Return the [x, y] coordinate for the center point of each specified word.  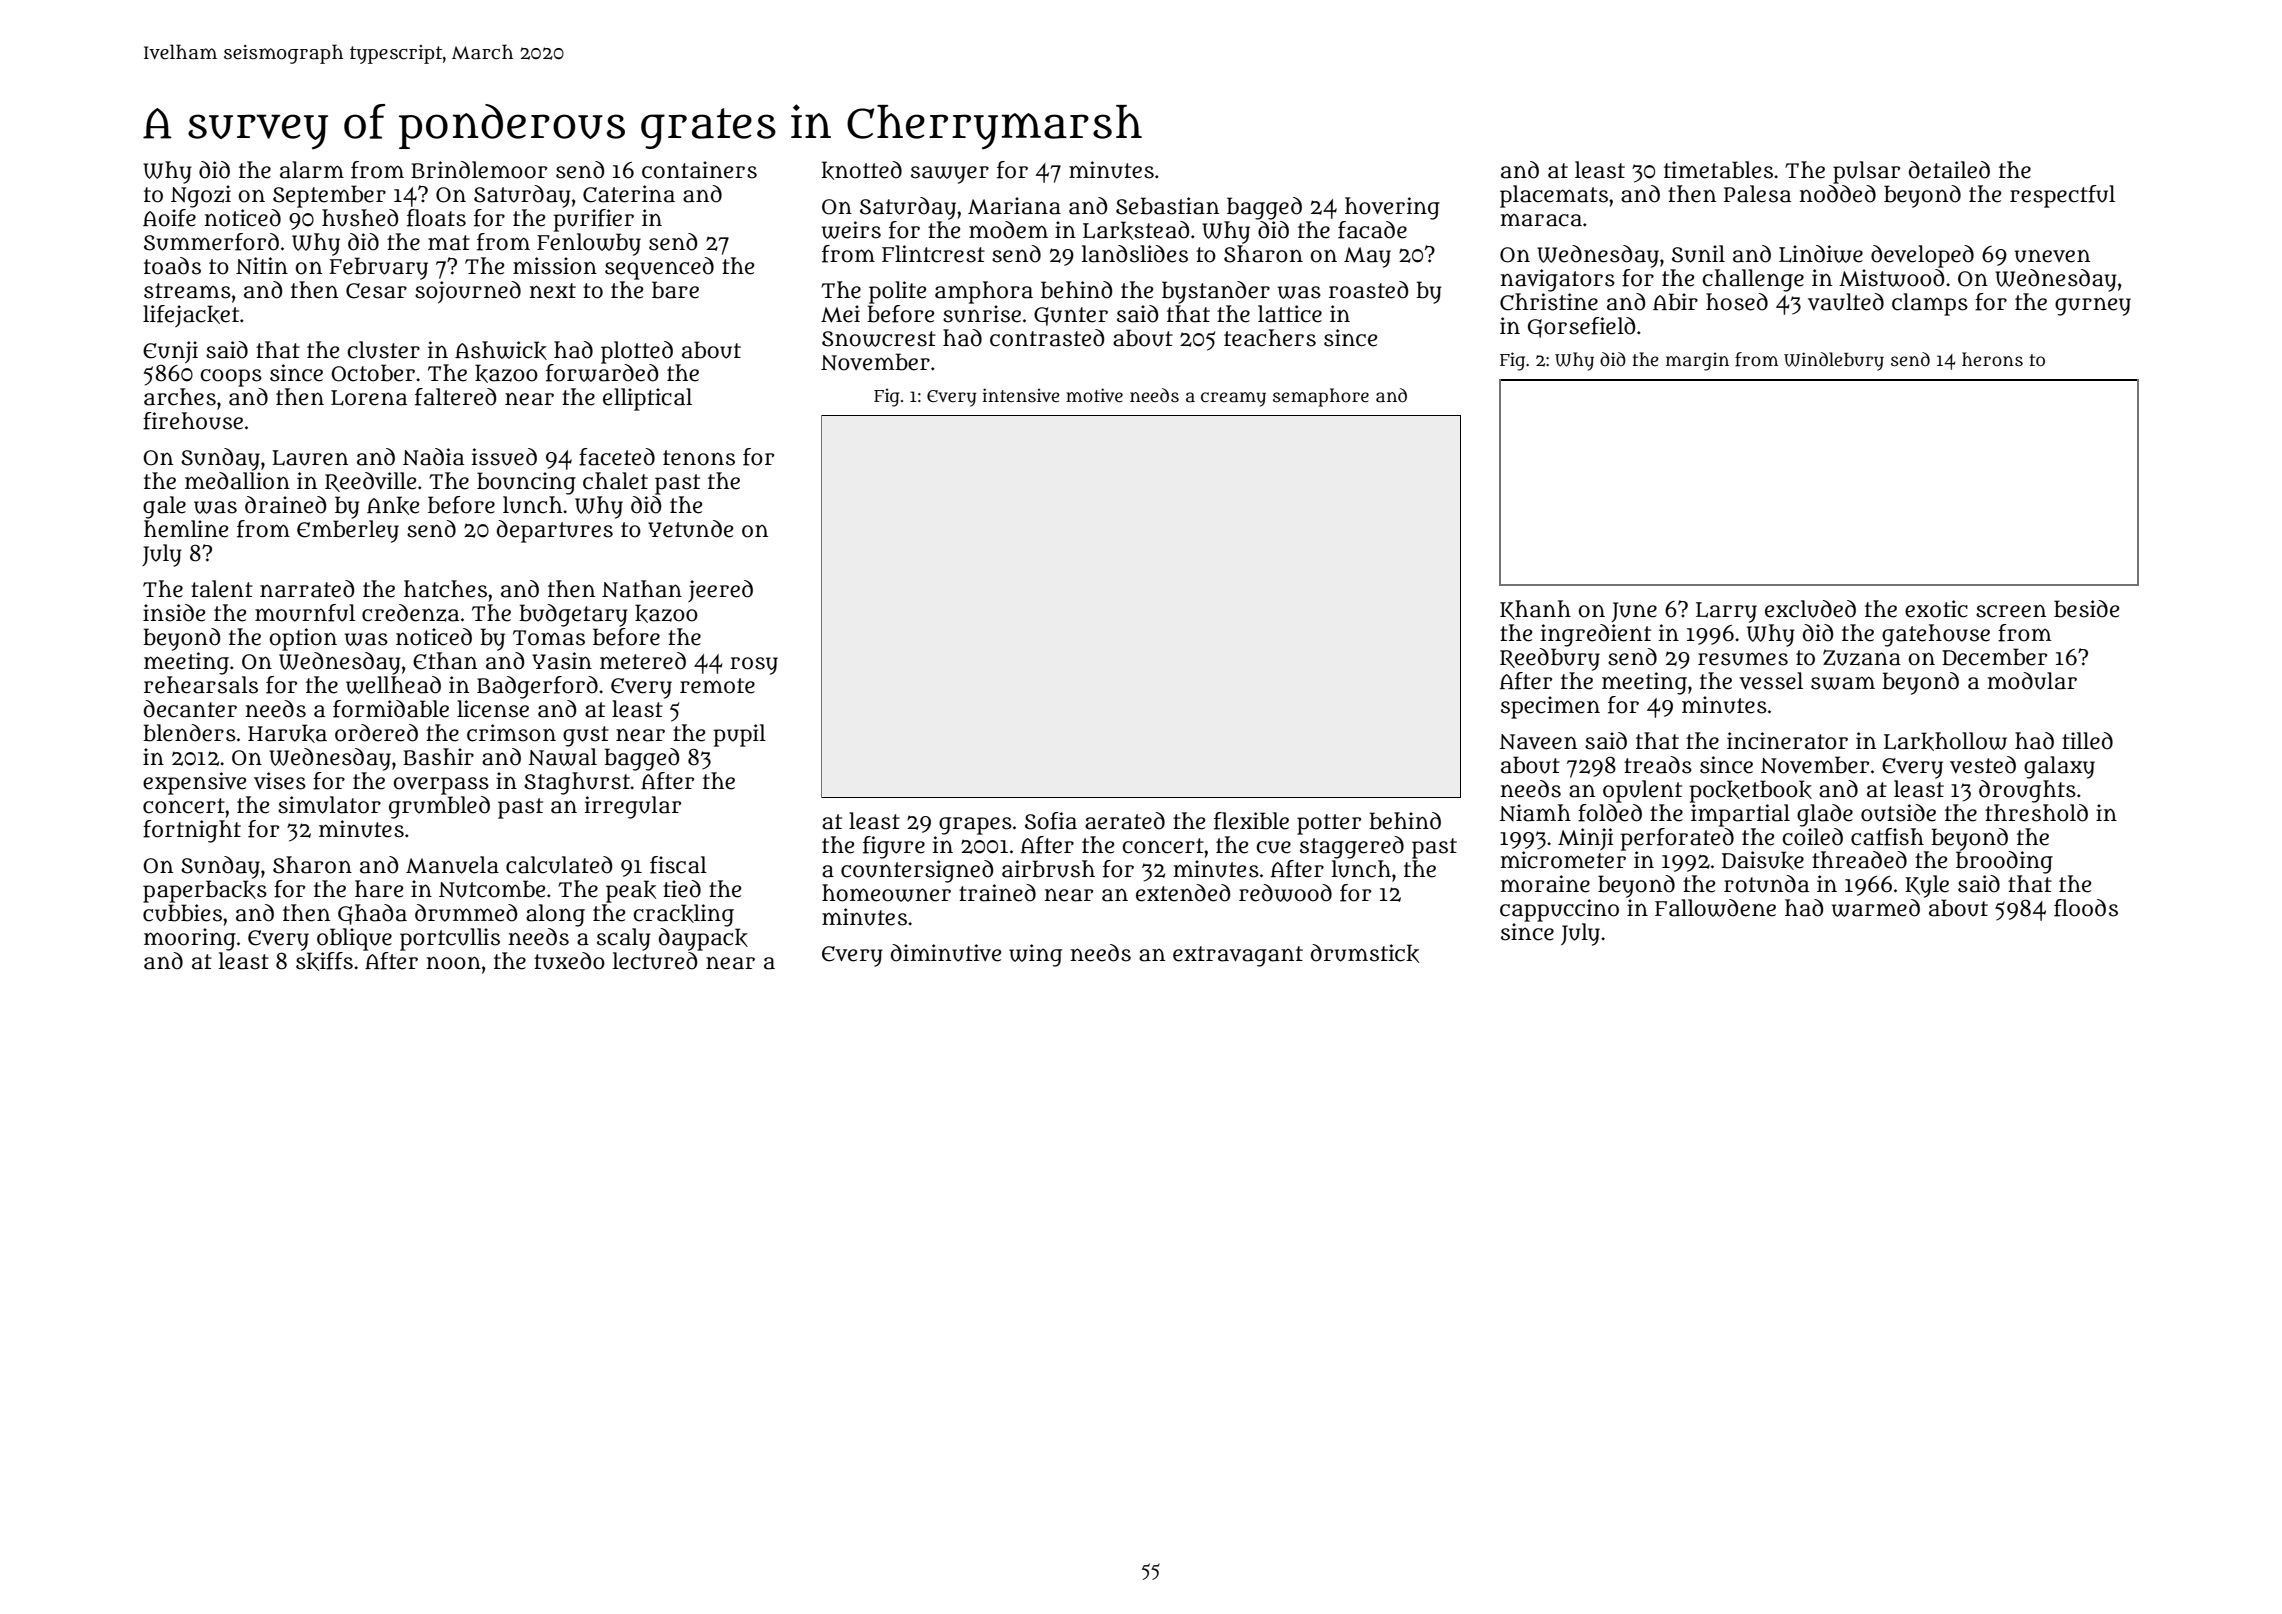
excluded [1810, 609]
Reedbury [1550, 659]
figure [894, 847]
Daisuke [1763, 860]
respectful [2062, 196]
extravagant [1238, 956]
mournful [305, 613]
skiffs [324, 961]
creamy [1233, 399]
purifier [594, 220]
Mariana [1014, 206]
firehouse [193, 421]
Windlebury [1834, 361]
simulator [329, 805]
